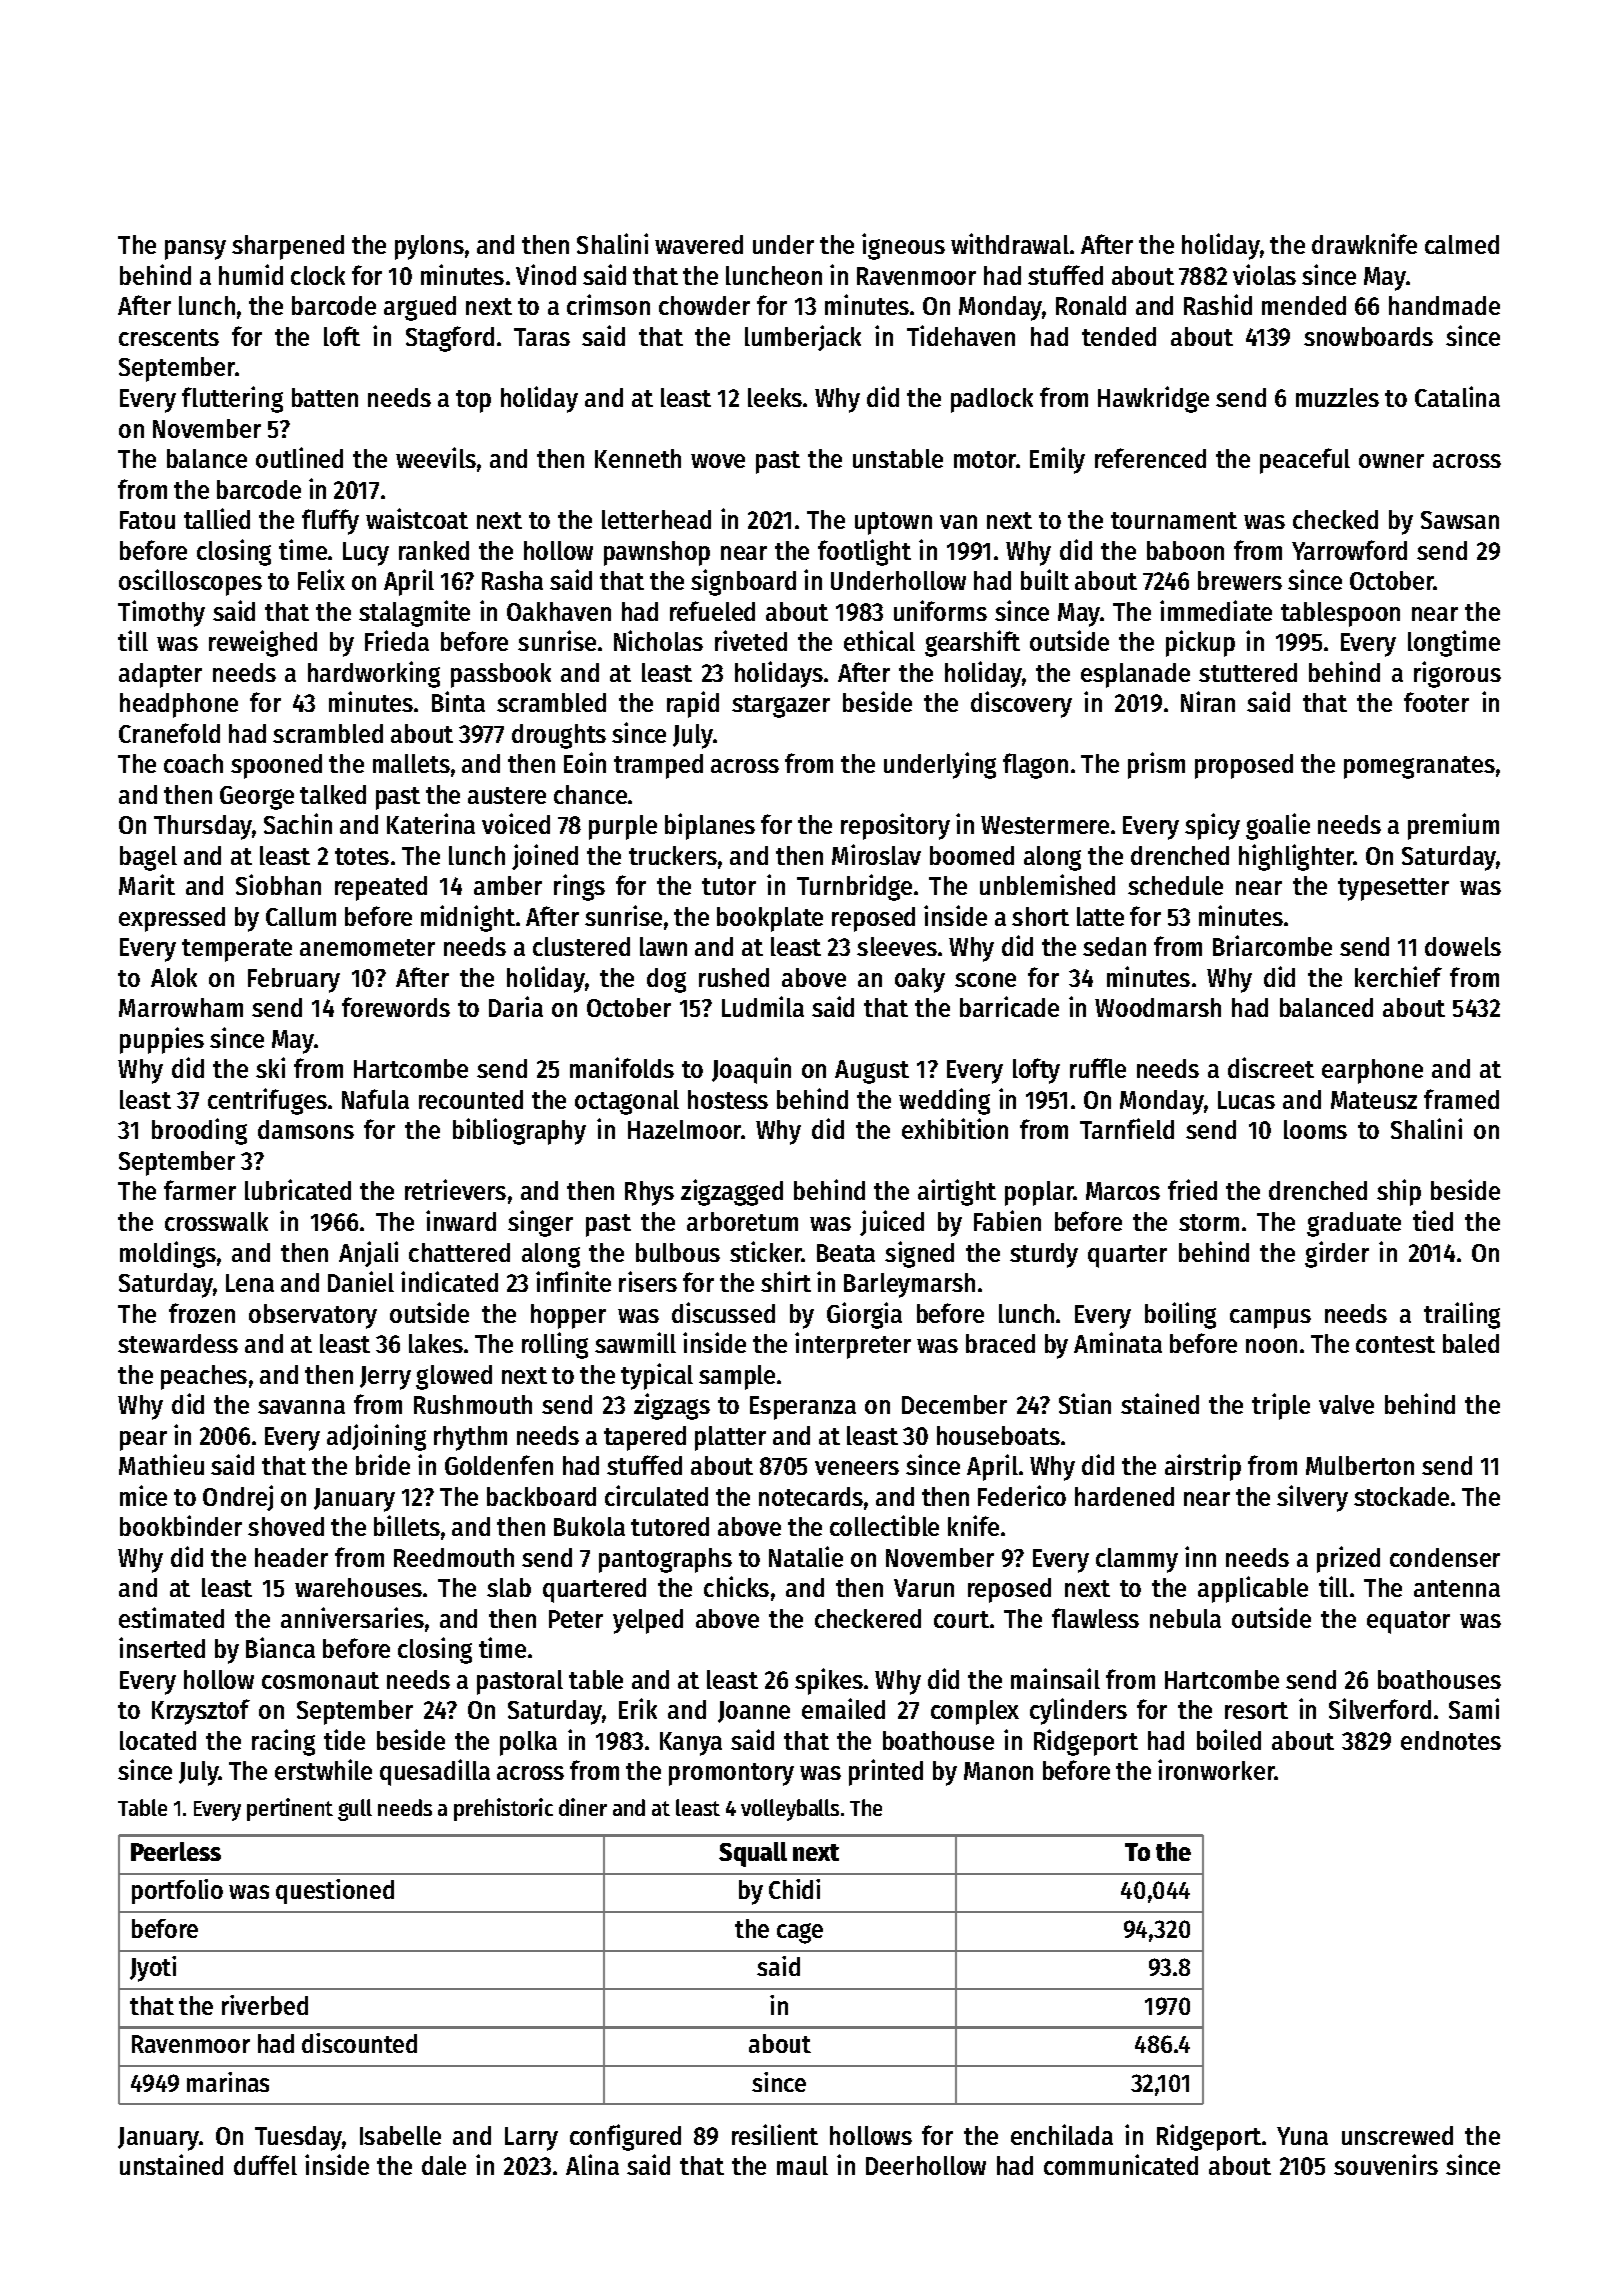 This screenshot has height=2292, width=1620. I want to click on Federico, so click(1022, 1495).
